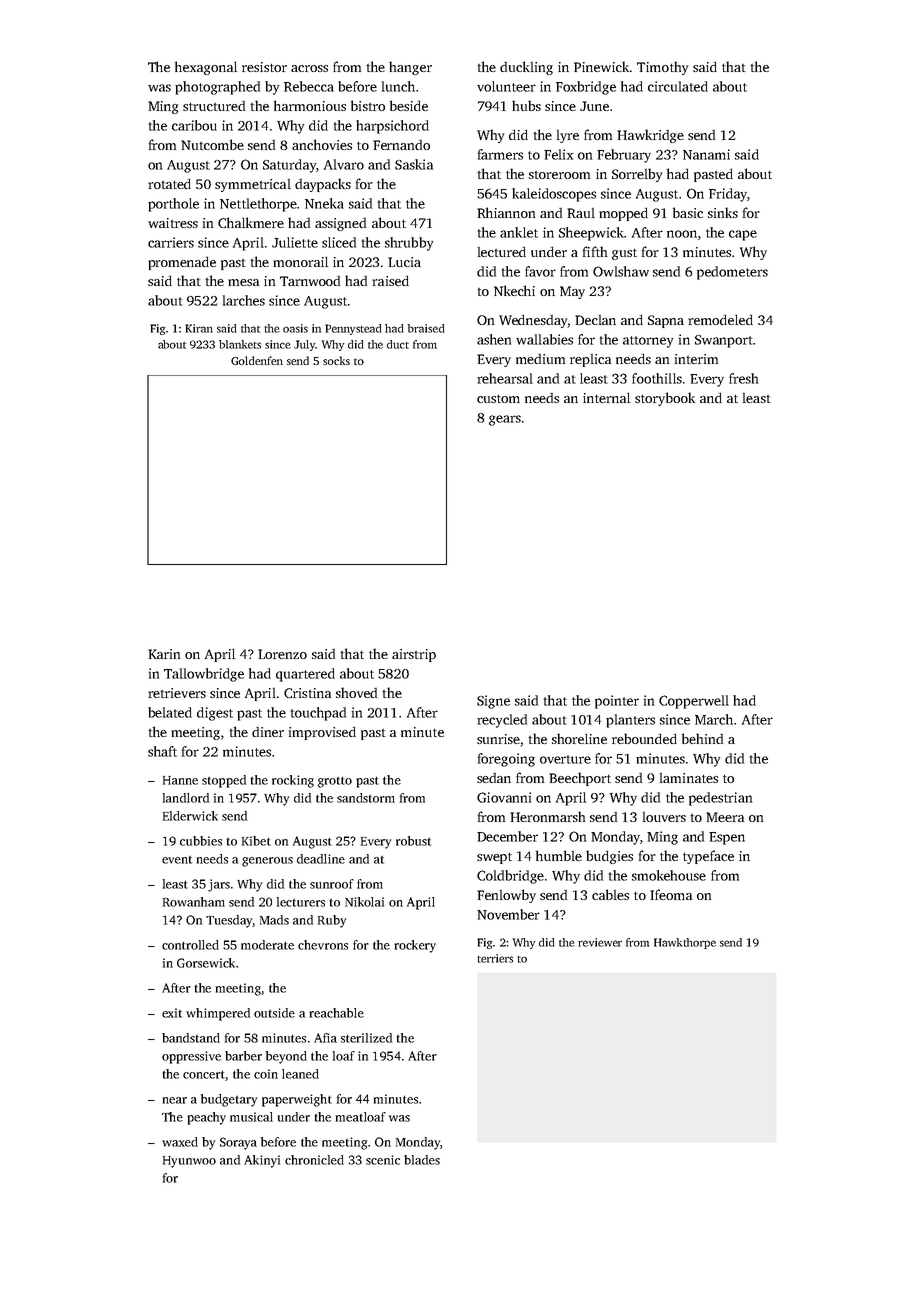 This page has width=924, height=1314. I want to click on circulated, so click(678, 86).
